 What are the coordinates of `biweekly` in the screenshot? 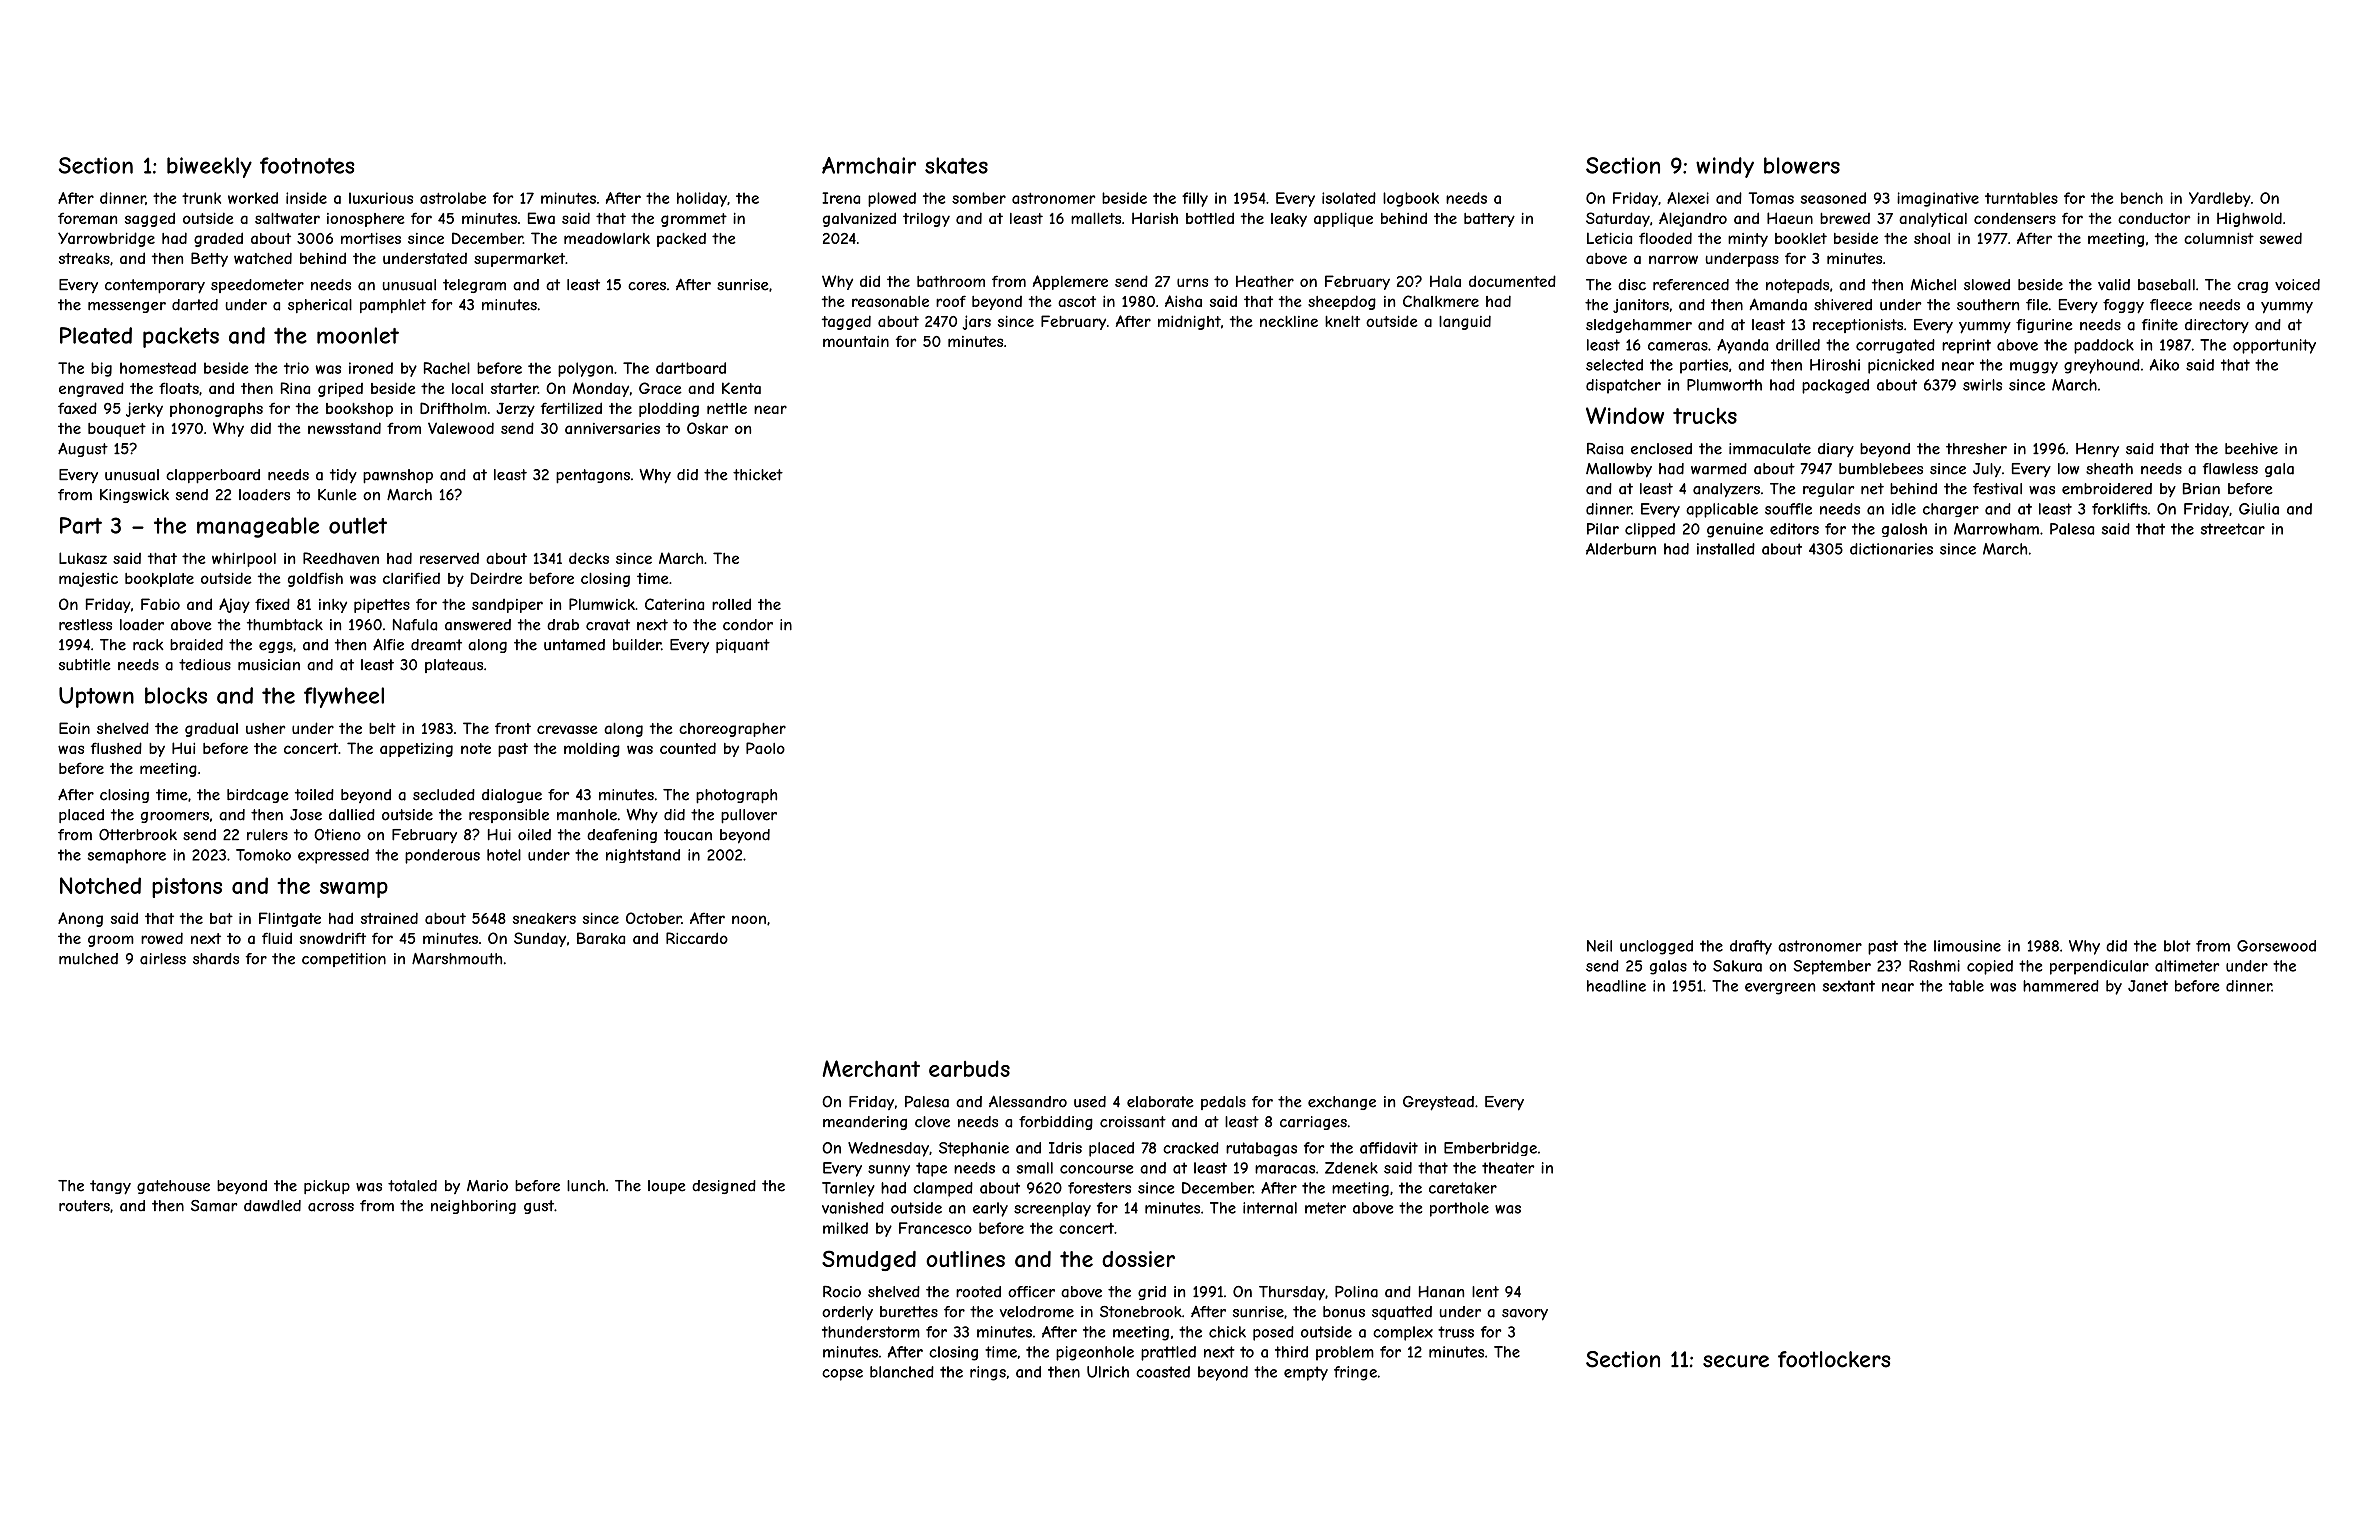 It's located at (209, 167).
